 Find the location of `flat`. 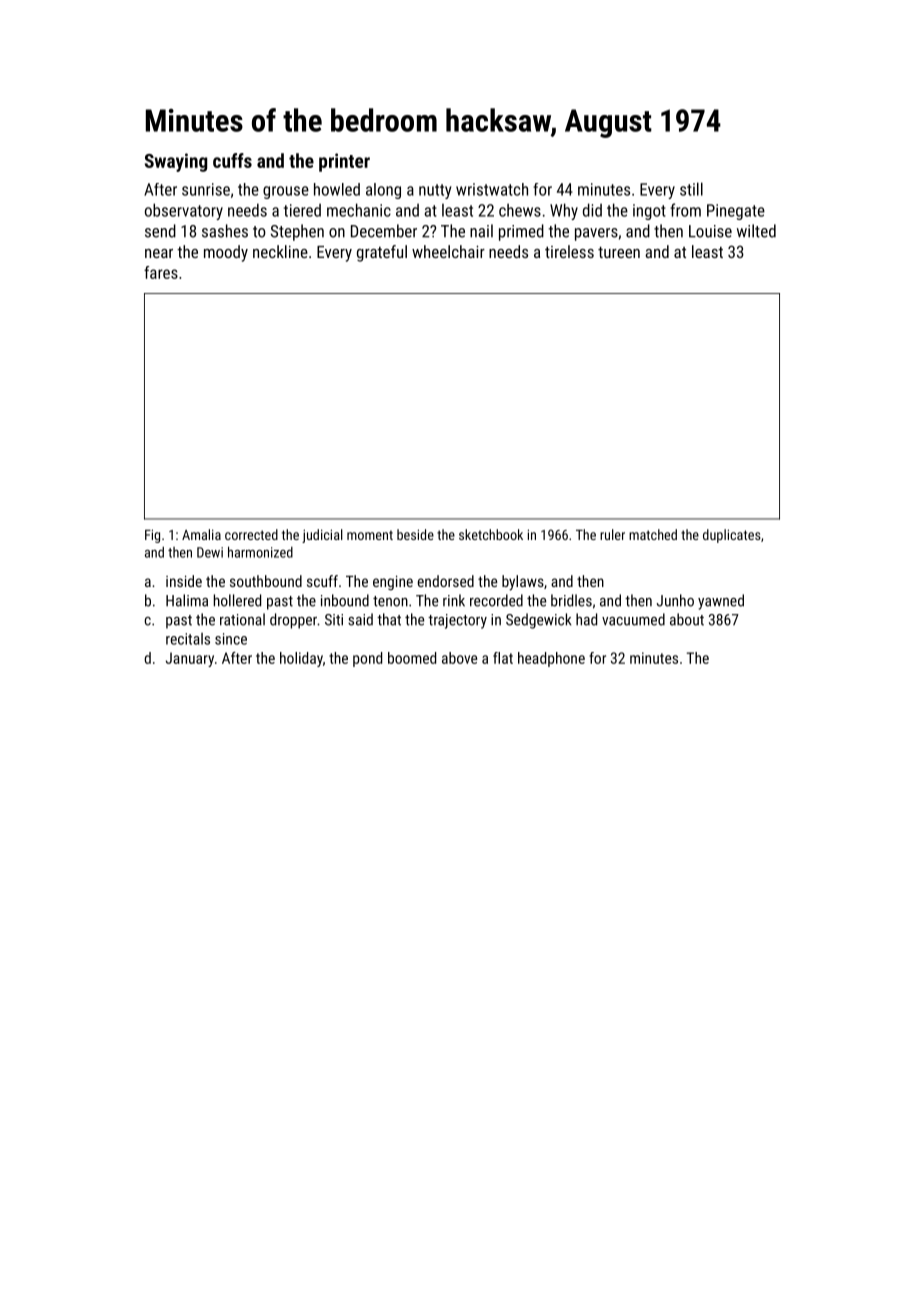

flat is located at coordinates (503, 658).
